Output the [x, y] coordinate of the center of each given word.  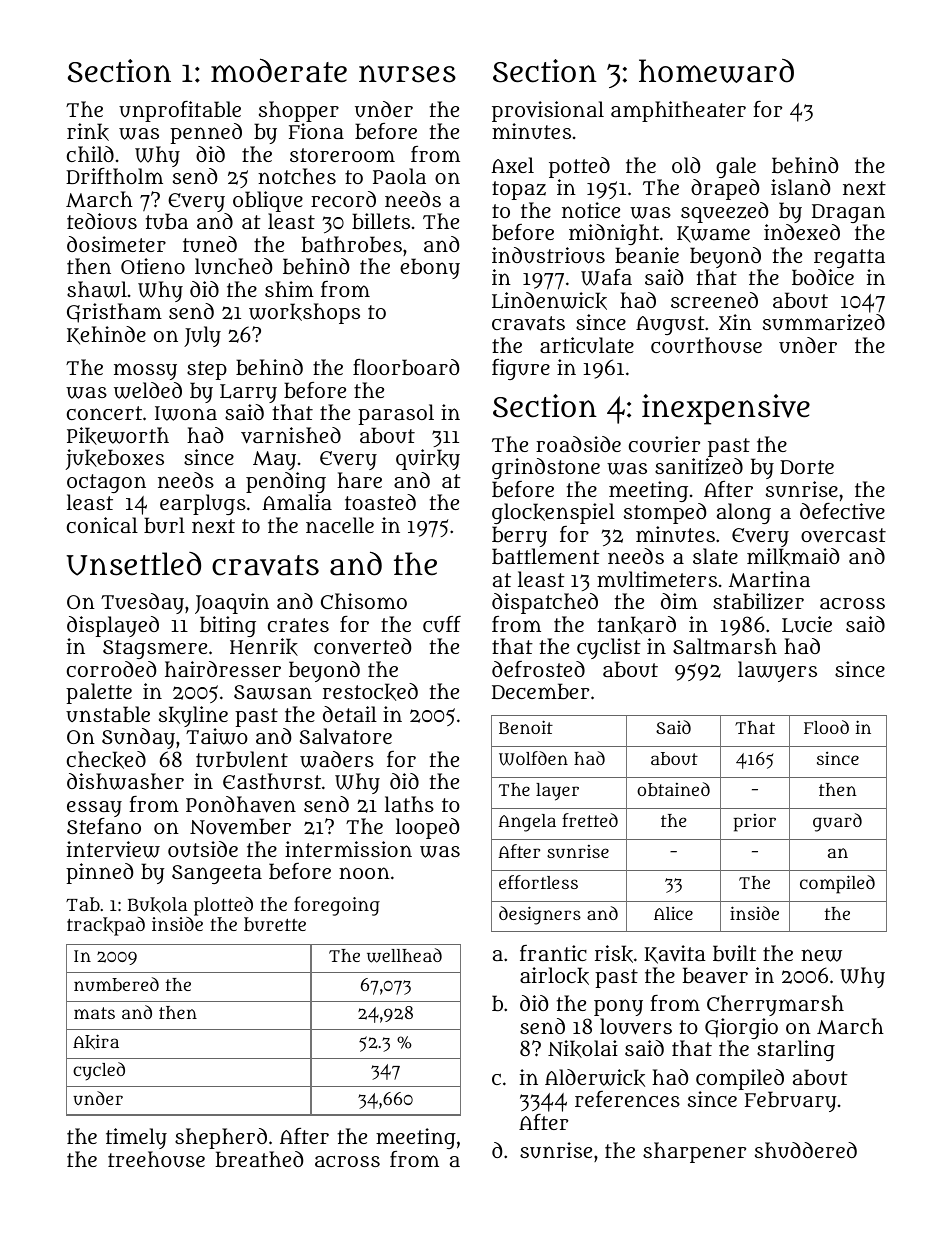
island [800, 187]
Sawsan [273, 692]
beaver [715, 975]
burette [275, 924]
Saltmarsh [725, 646]
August [670, 325]
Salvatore [346, 736]
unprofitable [180, 111]
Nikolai [583, 1049]
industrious [548, 255]
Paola [399, 176]
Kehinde [106, 335]
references [627, 1099]
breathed [259, 1159]
